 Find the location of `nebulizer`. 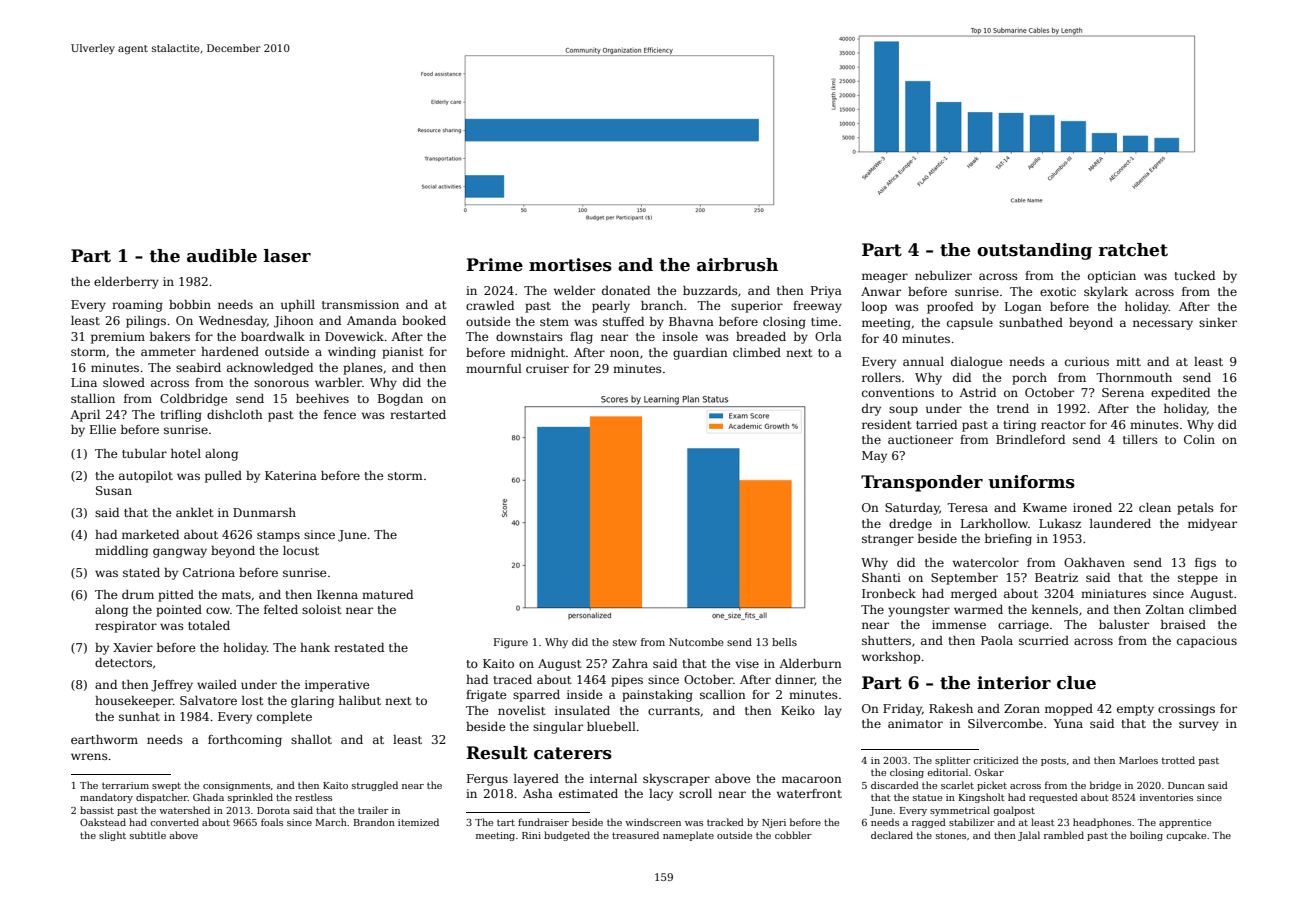

nebulizer is located at coordinates (943, 275).
